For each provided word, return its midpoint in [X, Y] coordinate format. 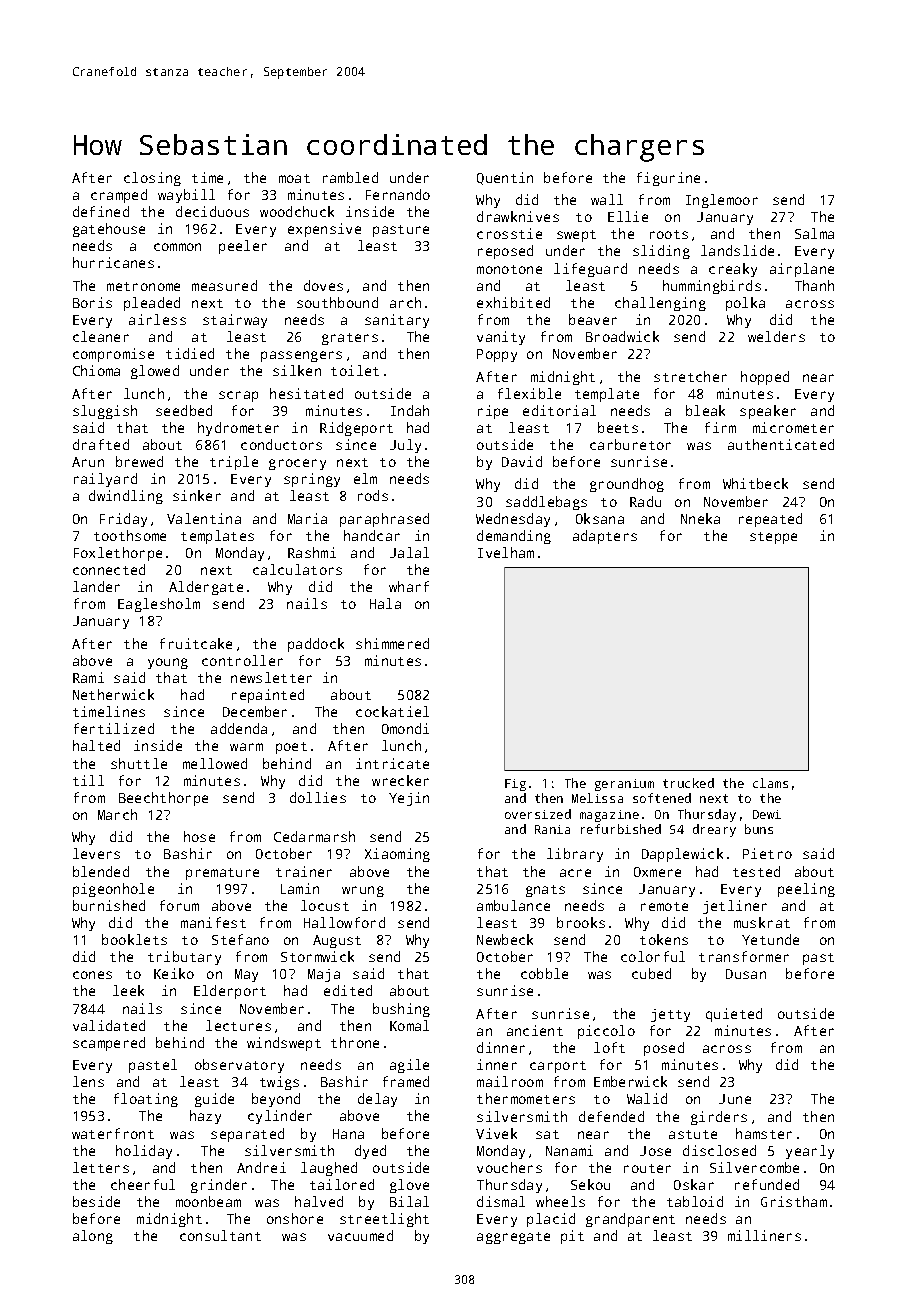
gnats [545, 891]
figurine [668, 179]
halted [96, 745]
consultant [220, 1235]
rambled [350, 177]
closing [152, 179]
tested [756, 871]
